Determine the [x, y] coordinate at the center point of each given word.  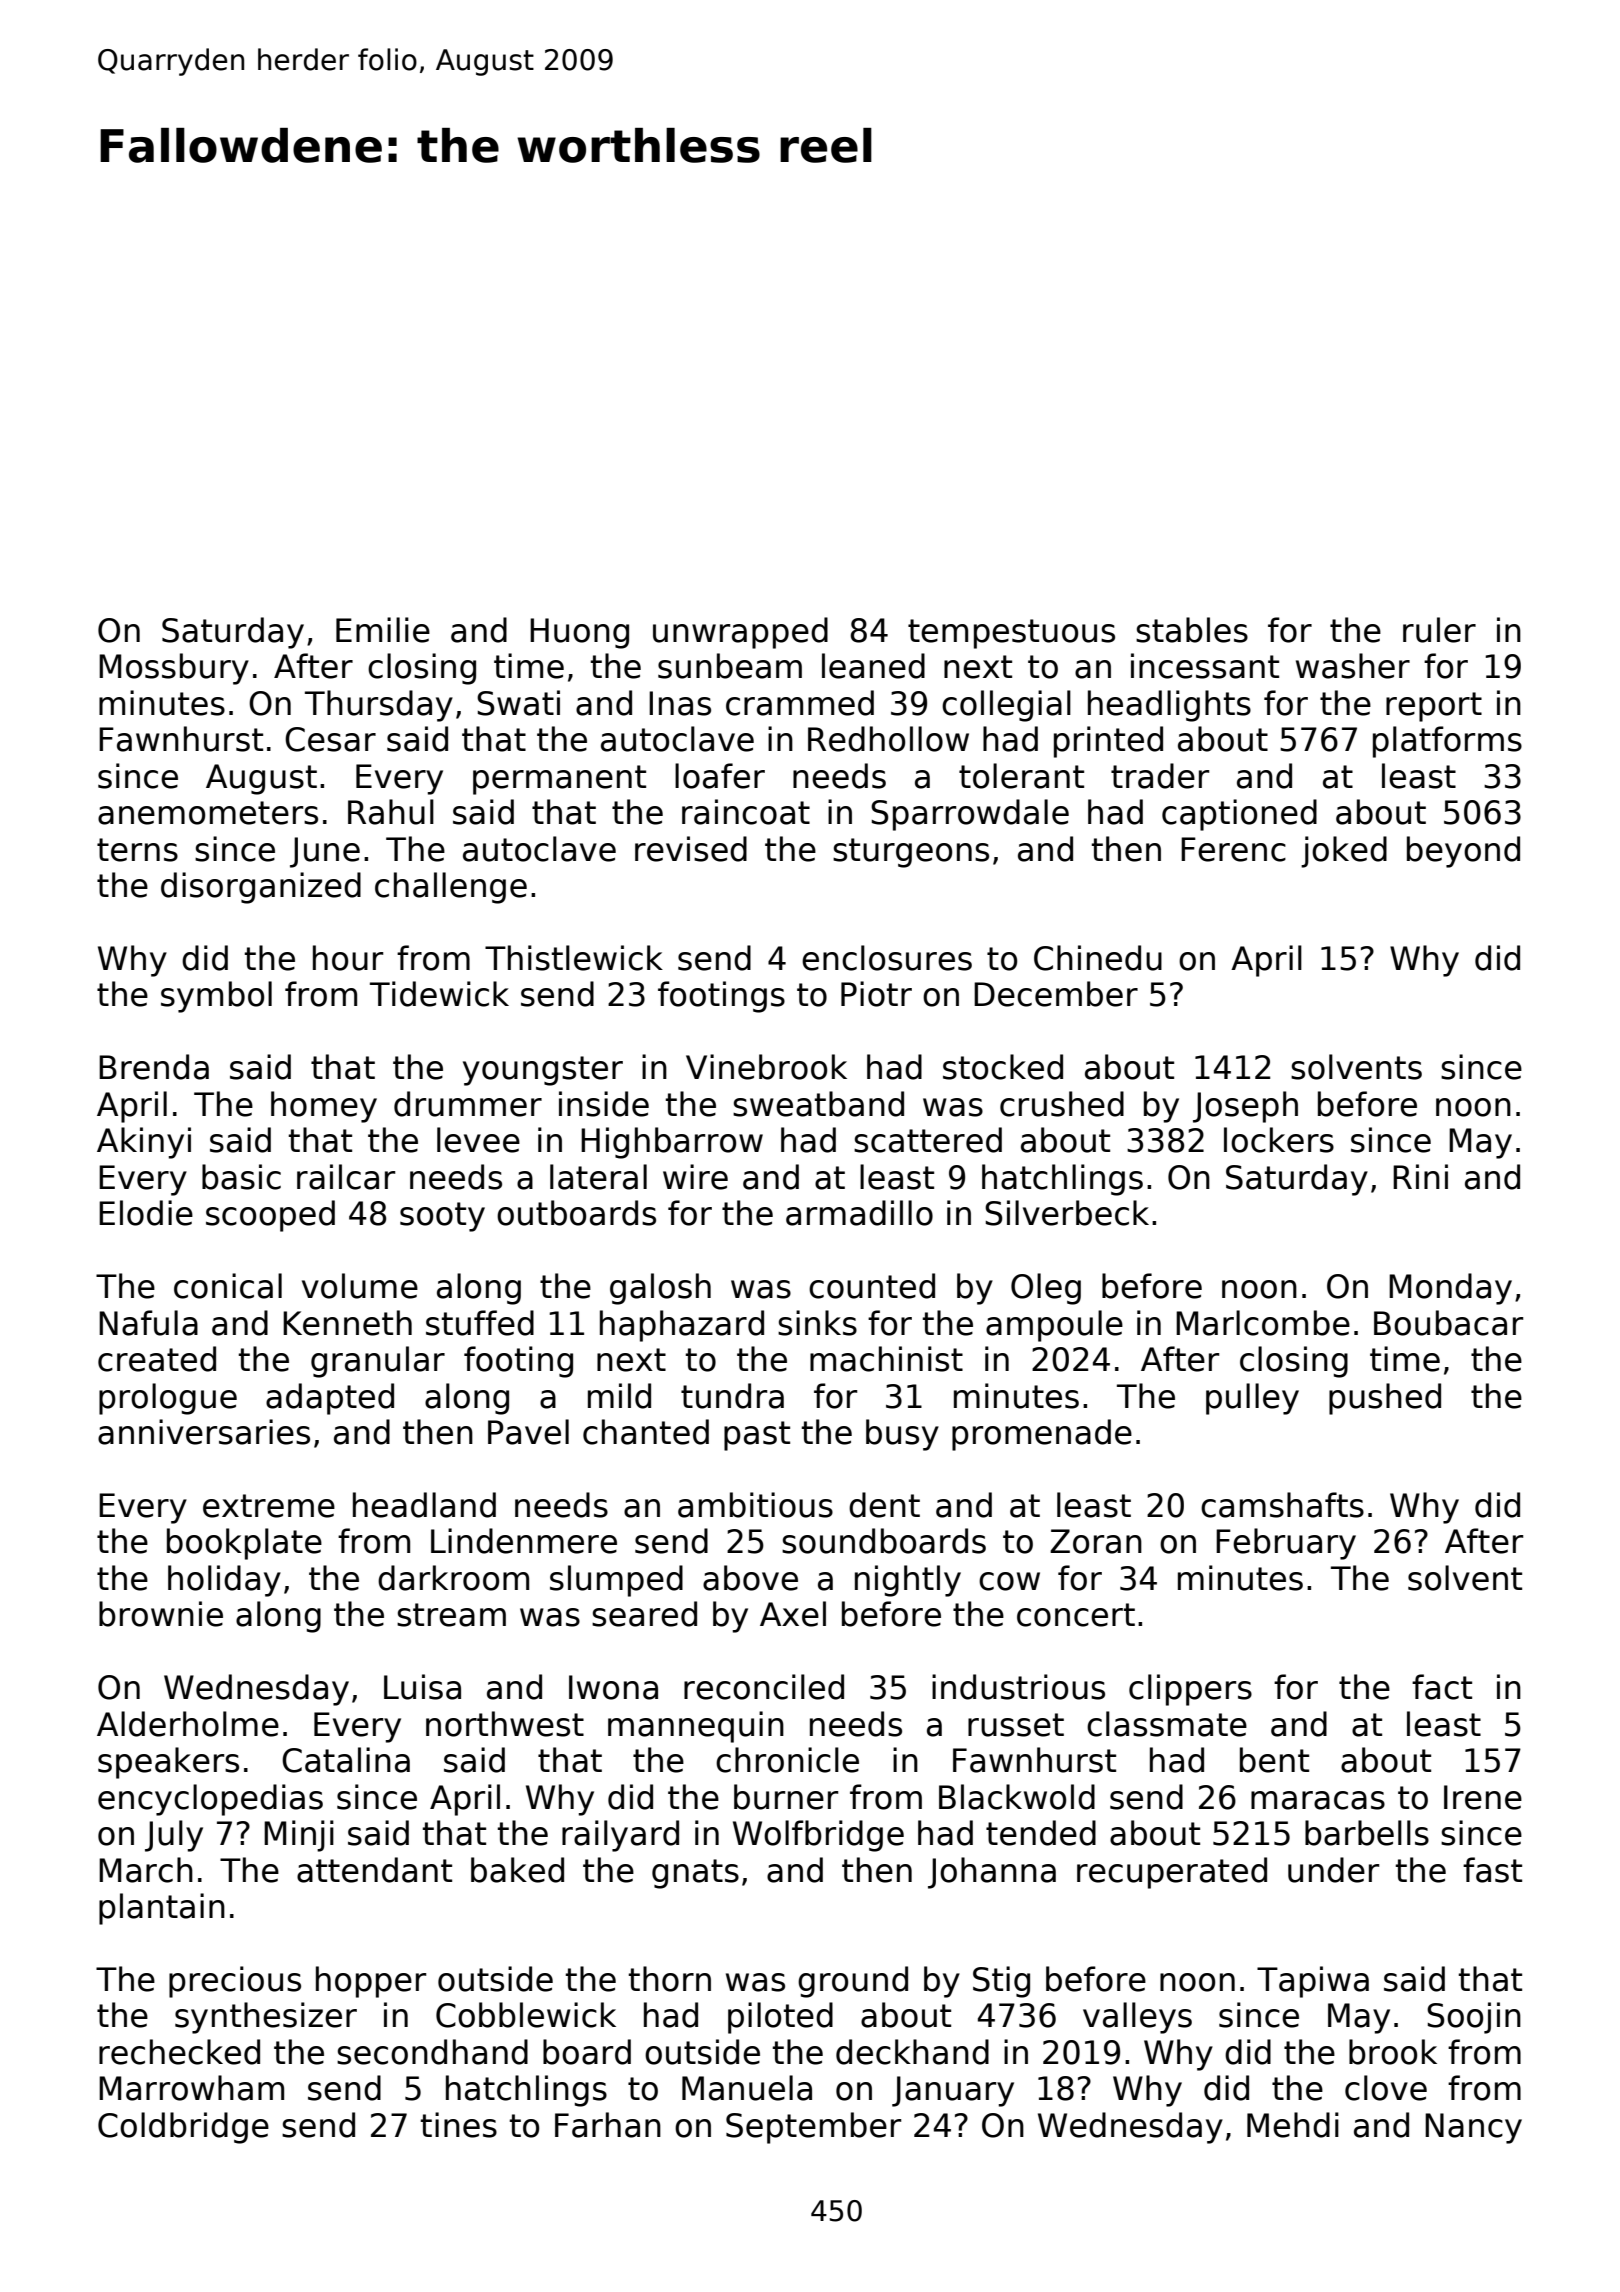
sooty [442, 1217]
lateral [598, 1177]
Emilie [383, 630]
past [757, 1436]
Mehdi [1293, 2125]
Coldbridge [183, 2128]
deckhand [912, 2052]
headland [424, 1505]
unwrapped [740, 633]
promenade [1042, 1435]
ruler [1439, 630]
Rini [1420, 1176]
